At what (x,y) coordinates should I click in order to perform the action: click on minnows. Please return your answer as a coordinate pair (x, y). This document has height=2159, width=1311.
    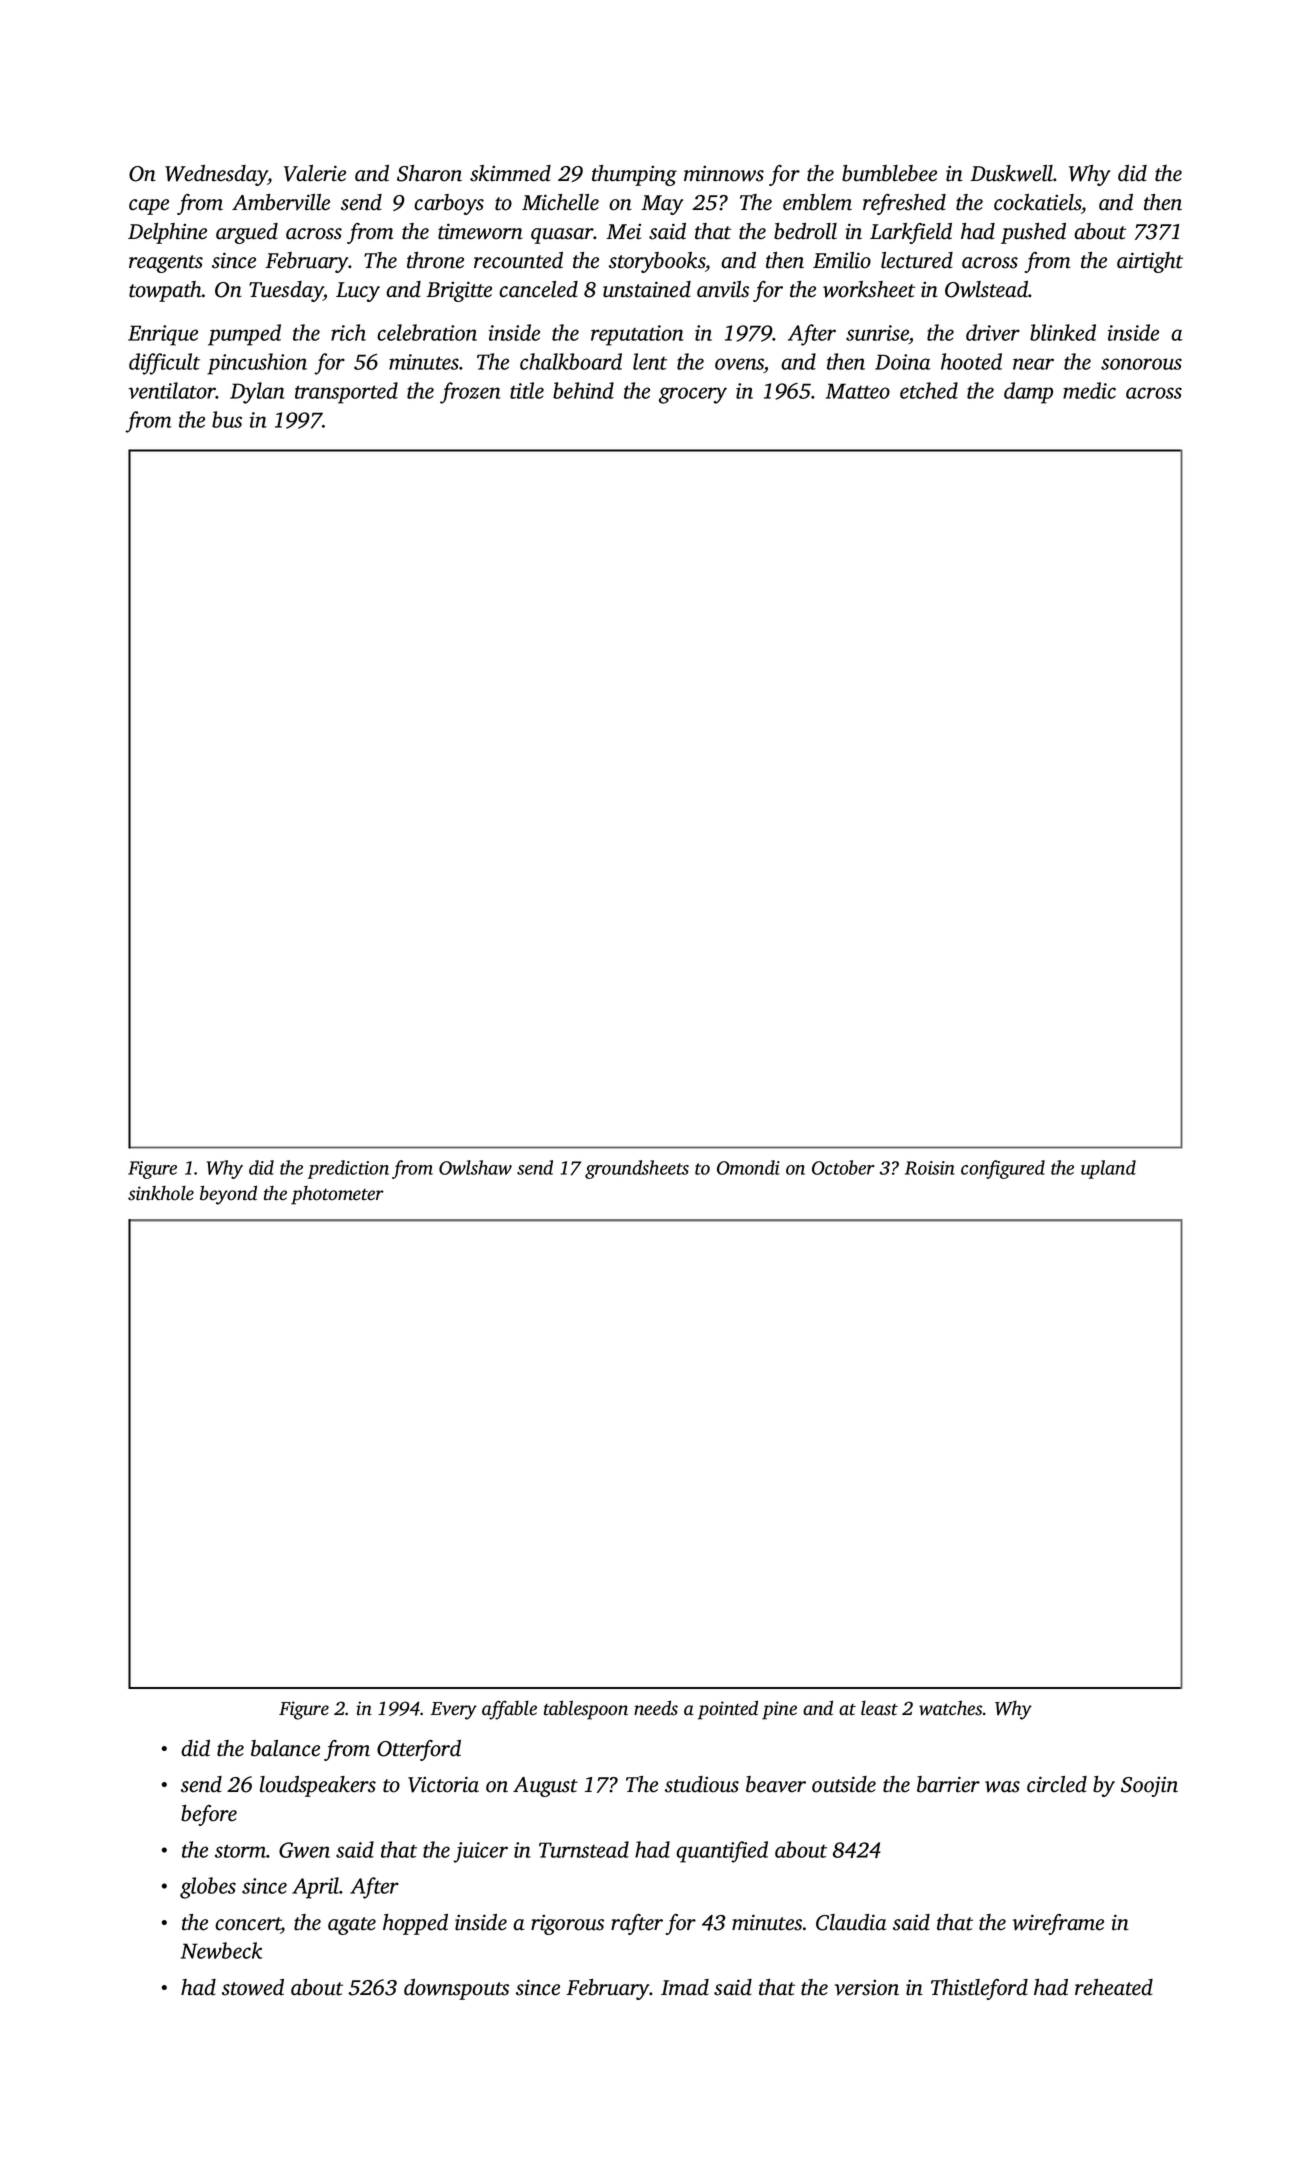
    Looking at the image, I should click on (724, 174).
